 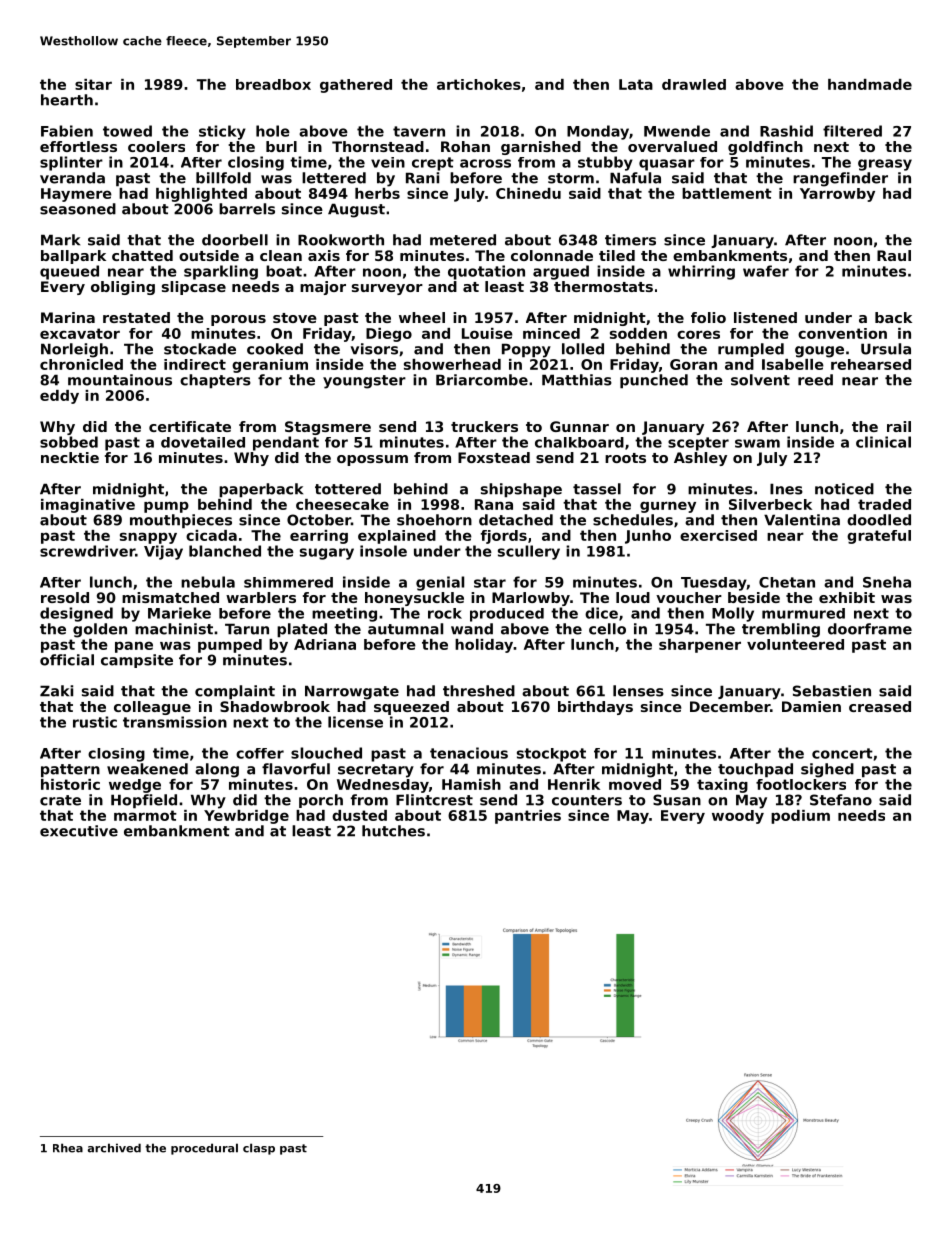 What do you see at coordinates (69, 442) in the screenshot?
I see `sobbed` at bounding box center [69, 442].
